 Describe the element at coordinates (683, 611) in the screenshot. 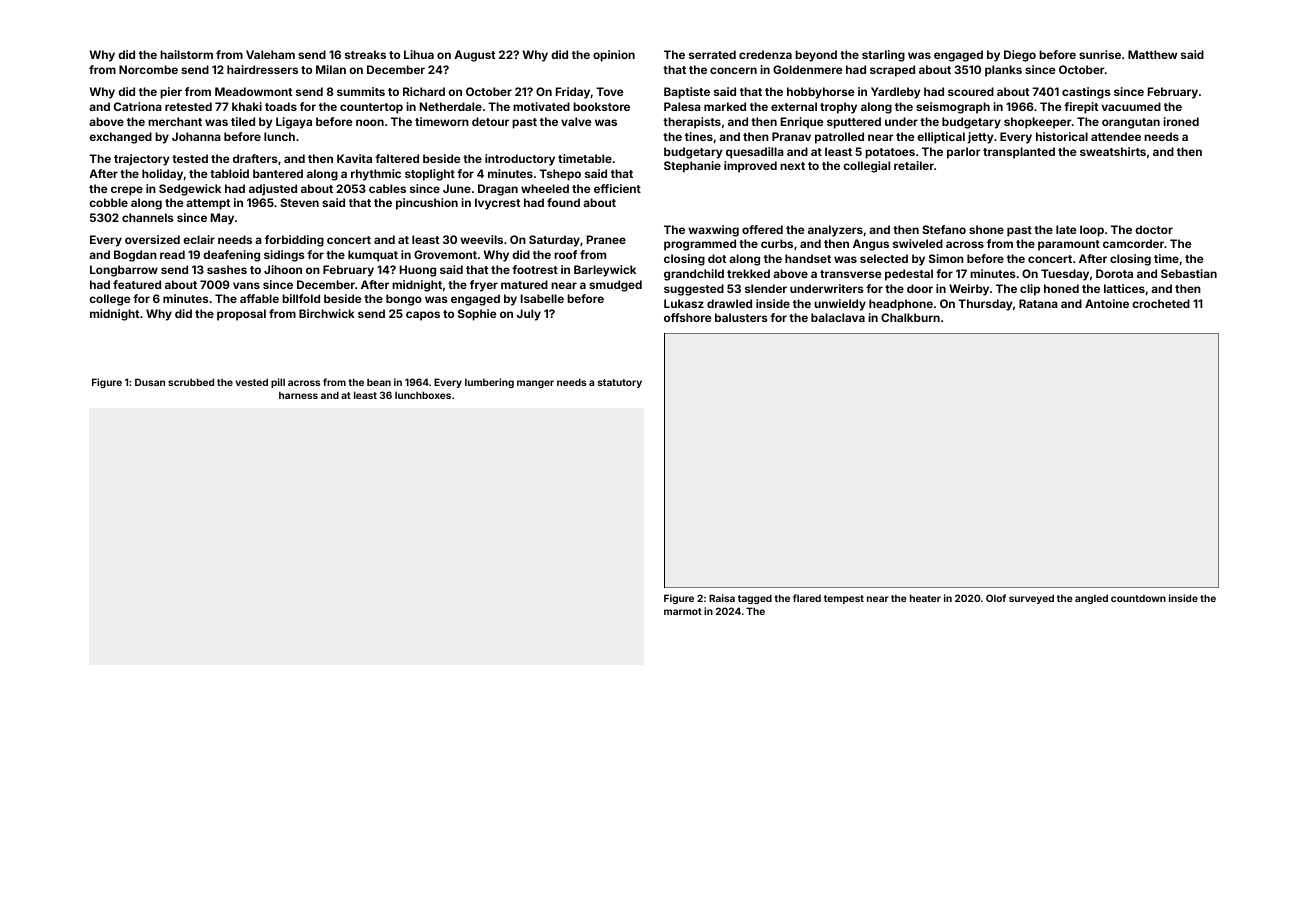

I see `marmot` at that location.
